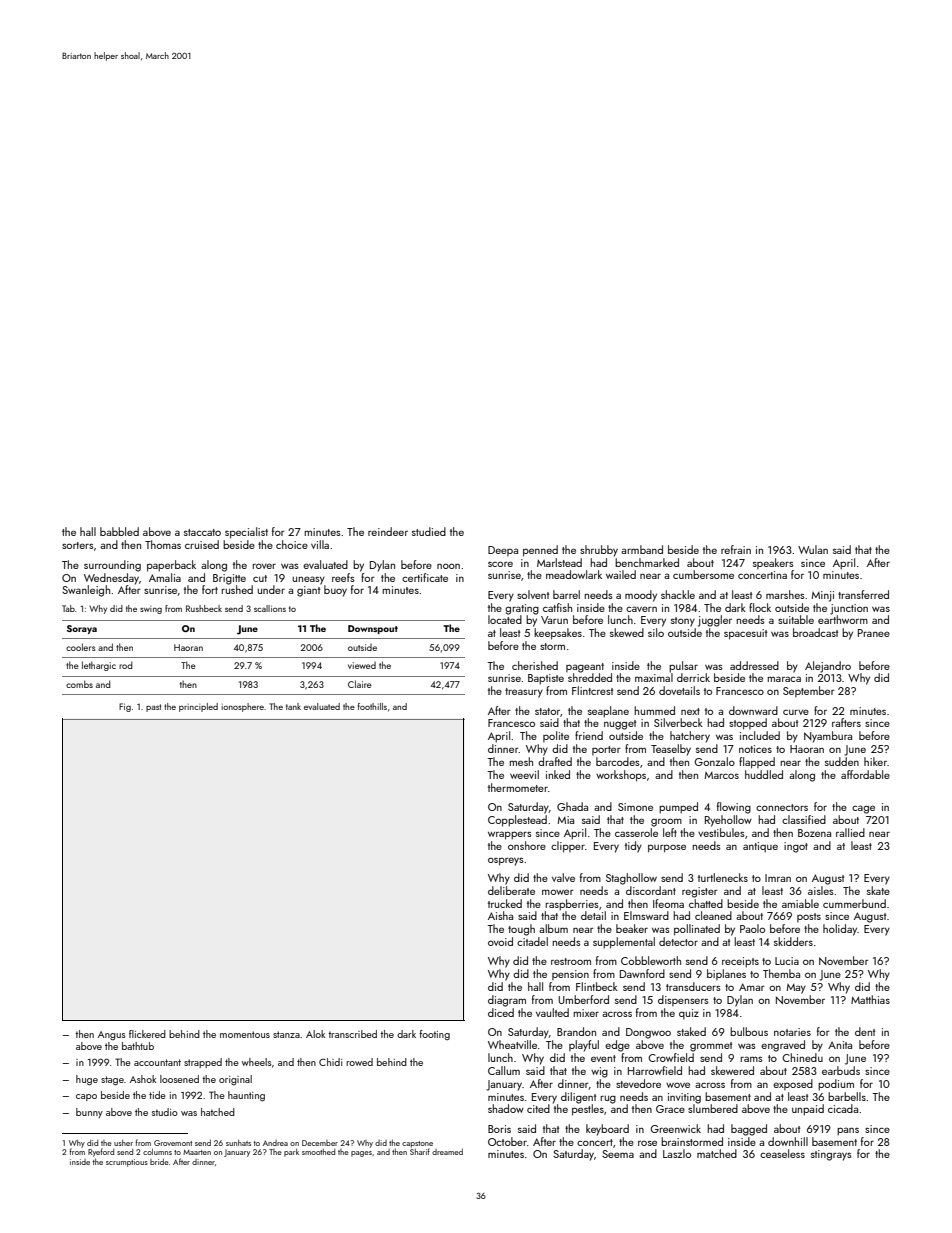  What do you see at coordinates (503, 551) in the screenshot?
I see `Deepa` at bounding box center [503, 551].
